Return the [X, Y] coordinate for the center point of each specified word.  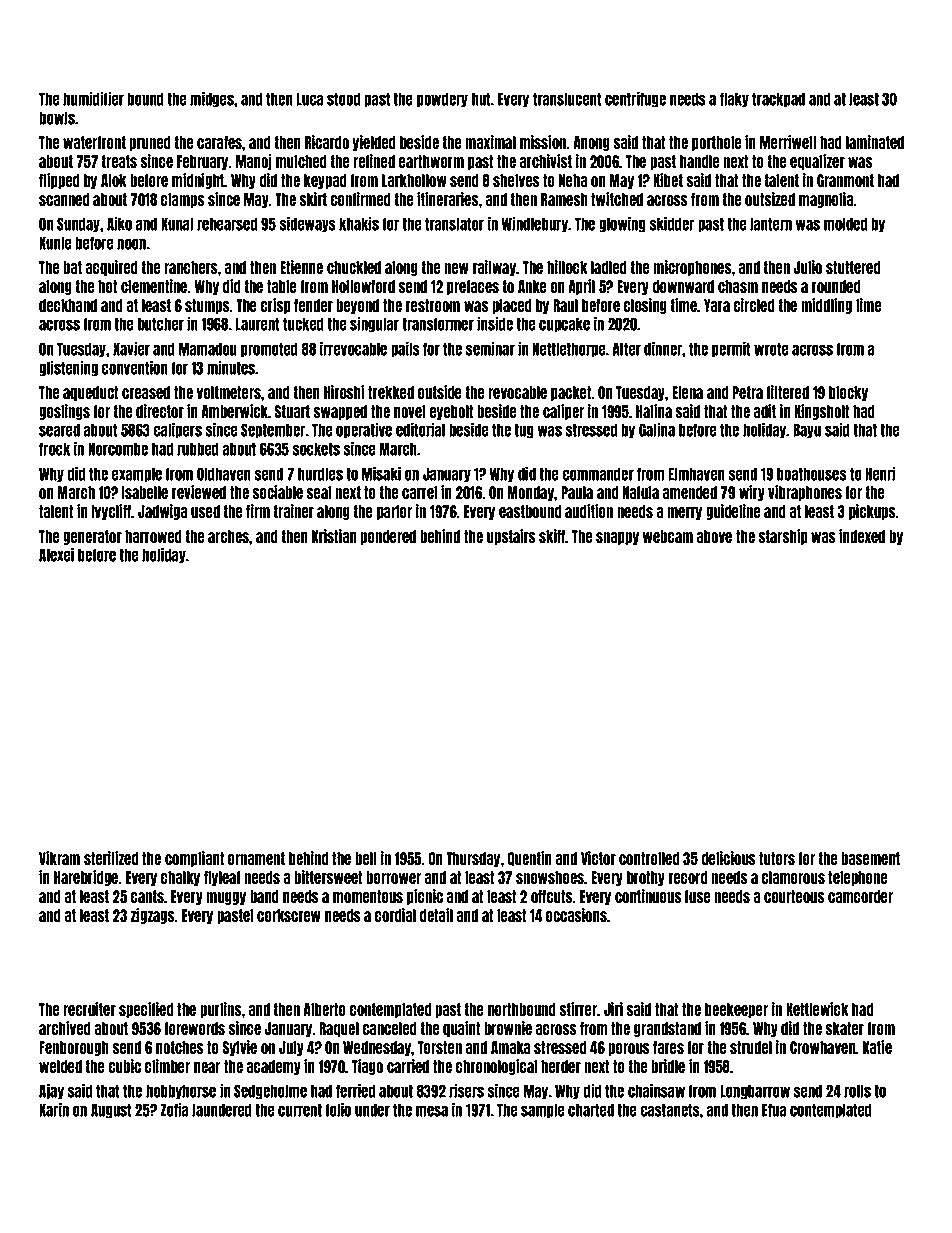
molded [846, 224]
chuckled [354, 267]
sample [543, 1111]
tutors [777, 858]
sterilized [111, 858]
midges [212, 100]
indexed [862, 536]
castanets [670, 1110]
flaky [734, 100]
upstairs [511, 537]
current [300, 1110]
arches [229, 536]
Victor [598, 858]
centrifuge [635, 100]
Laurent [257, 324]
